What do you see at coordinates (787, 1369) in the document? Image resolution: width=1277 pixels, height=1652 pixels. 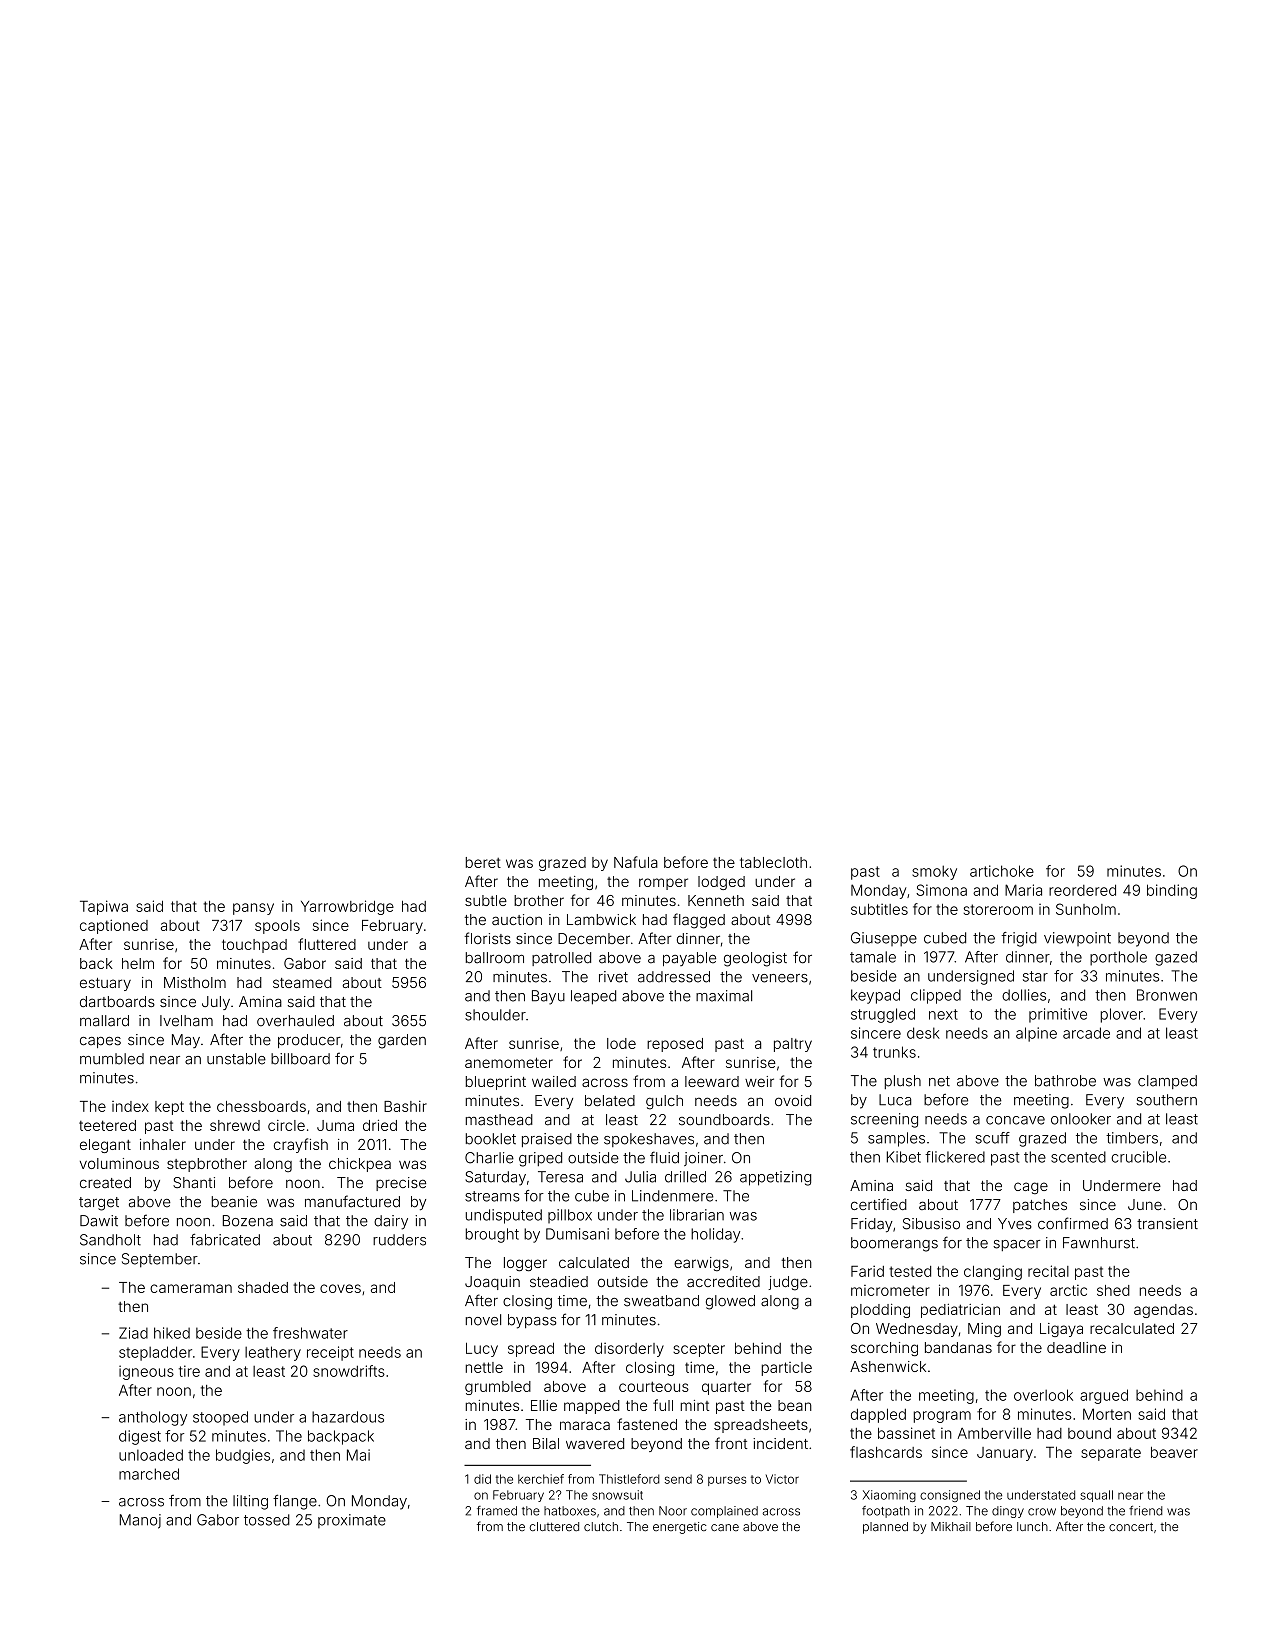 I see `particle` at bounding box center [787, 1369].
